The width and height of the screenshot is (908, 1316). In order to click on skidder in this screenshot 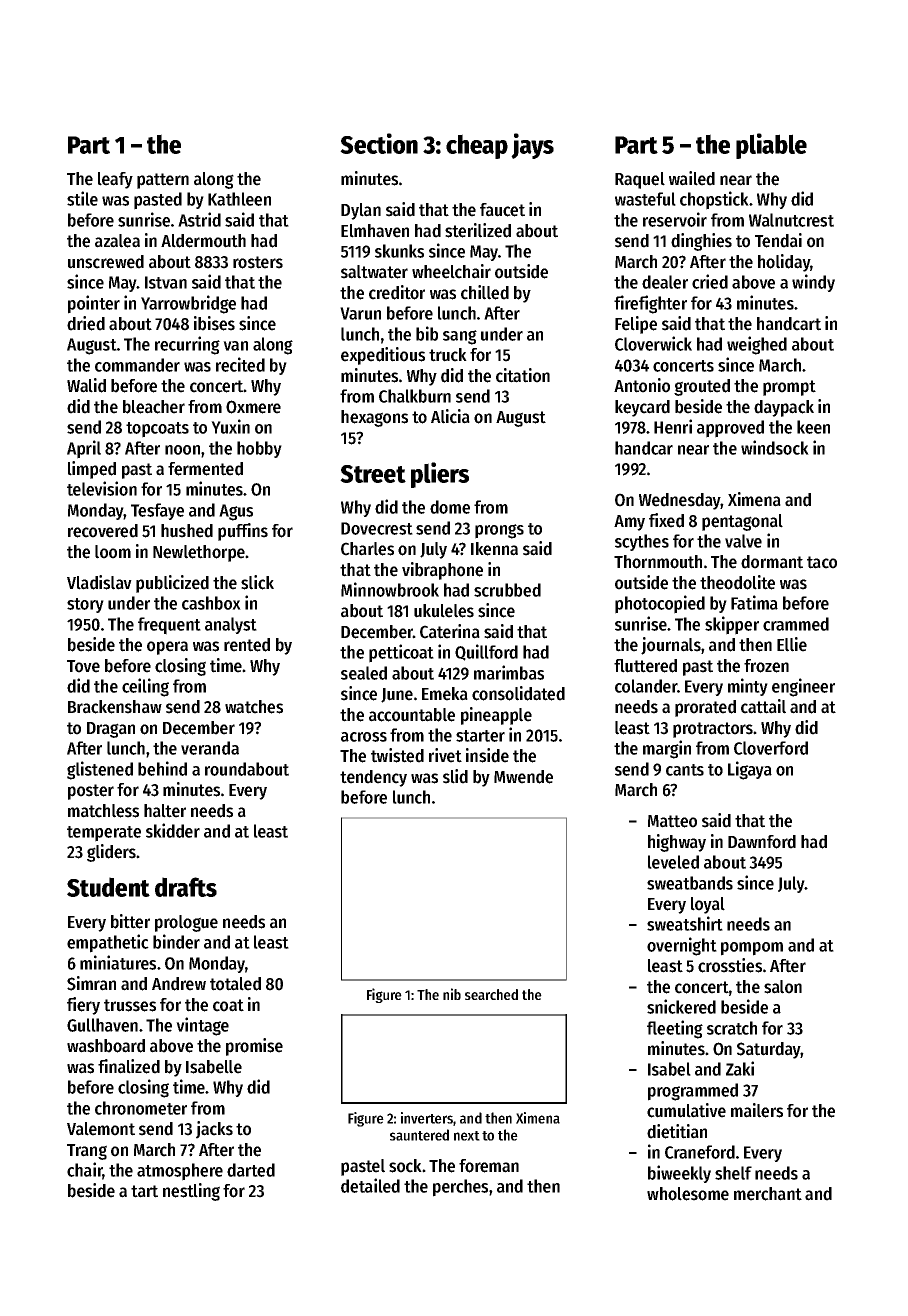, I will do `click(173, 830)`.
